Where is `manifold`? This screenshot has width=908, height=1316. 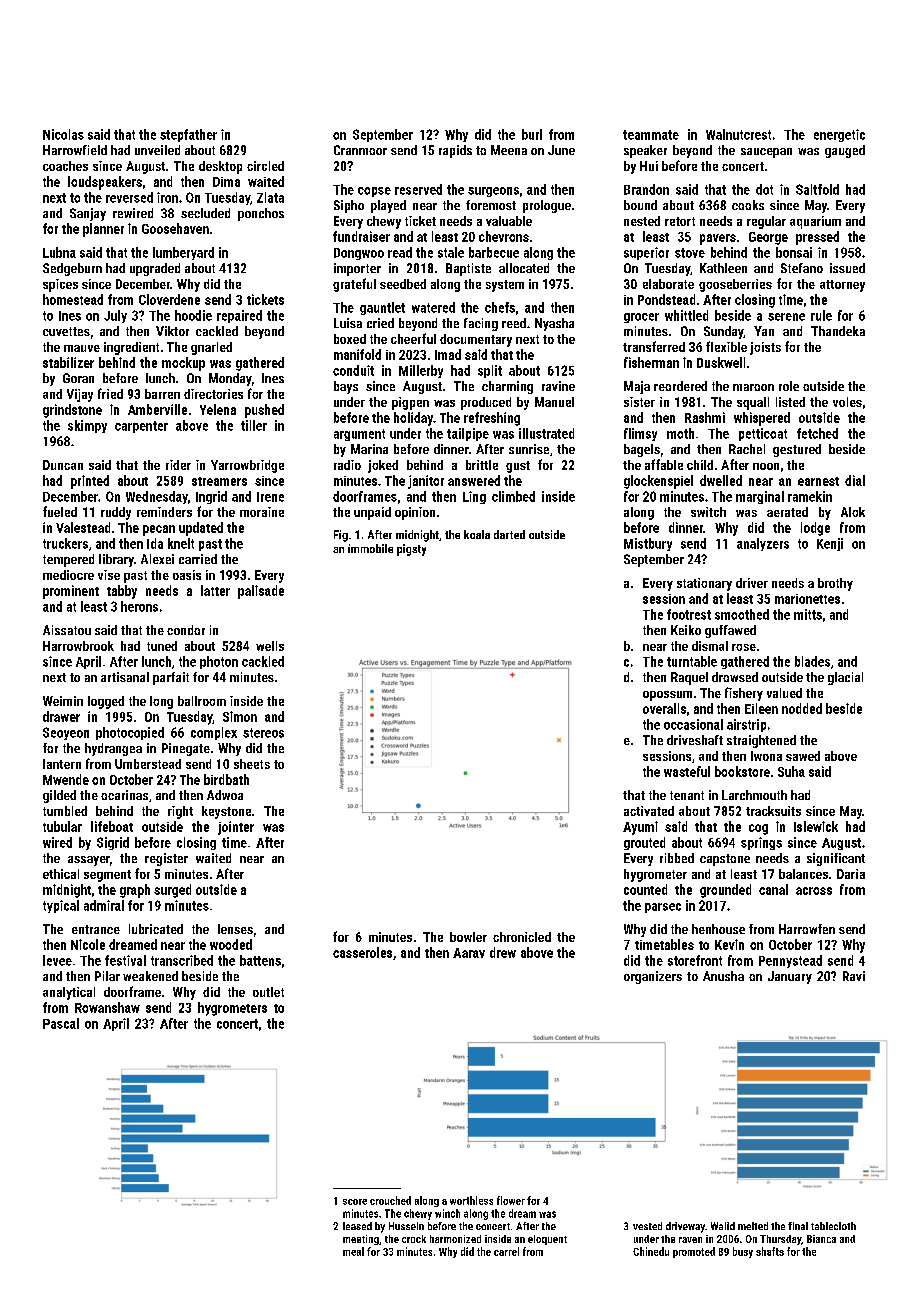 manifold is located at coordinates (357, 354).
